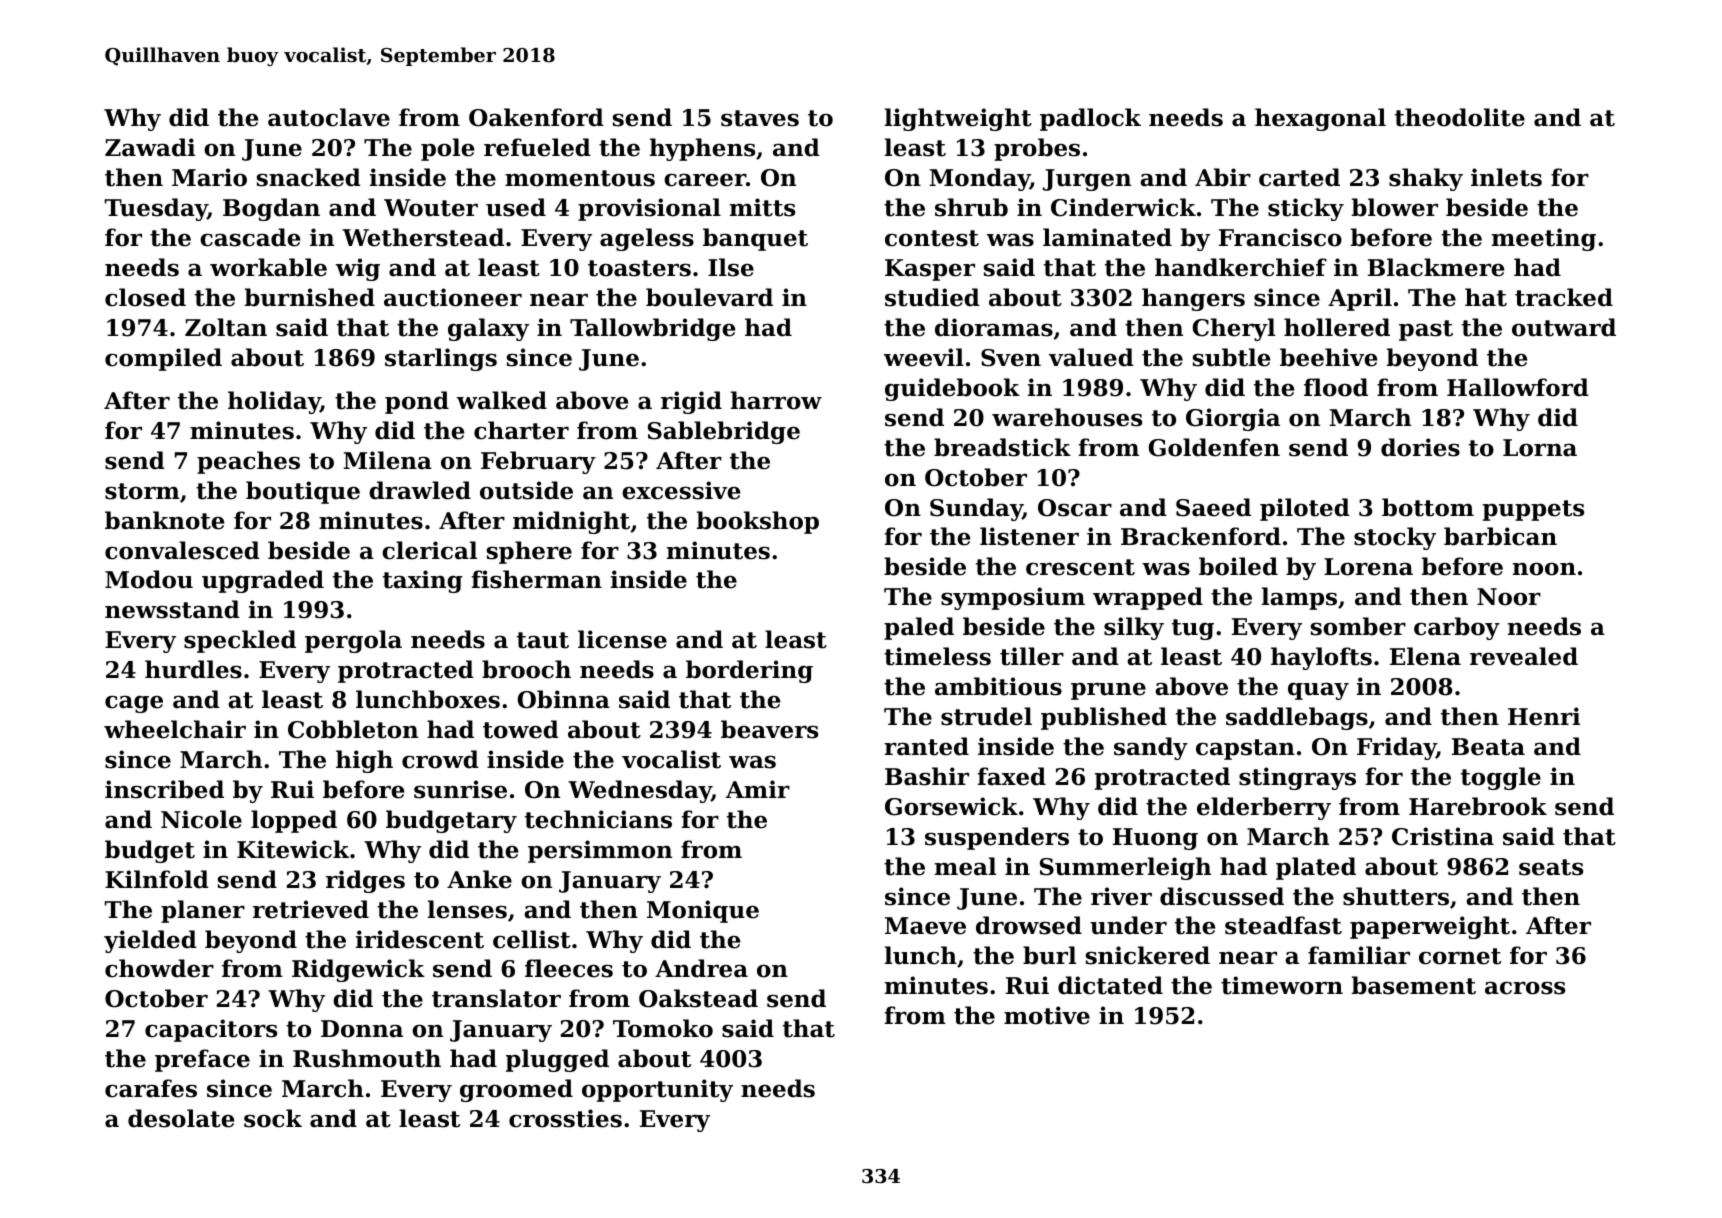  I want to click on holiday, so click(274, 402).
